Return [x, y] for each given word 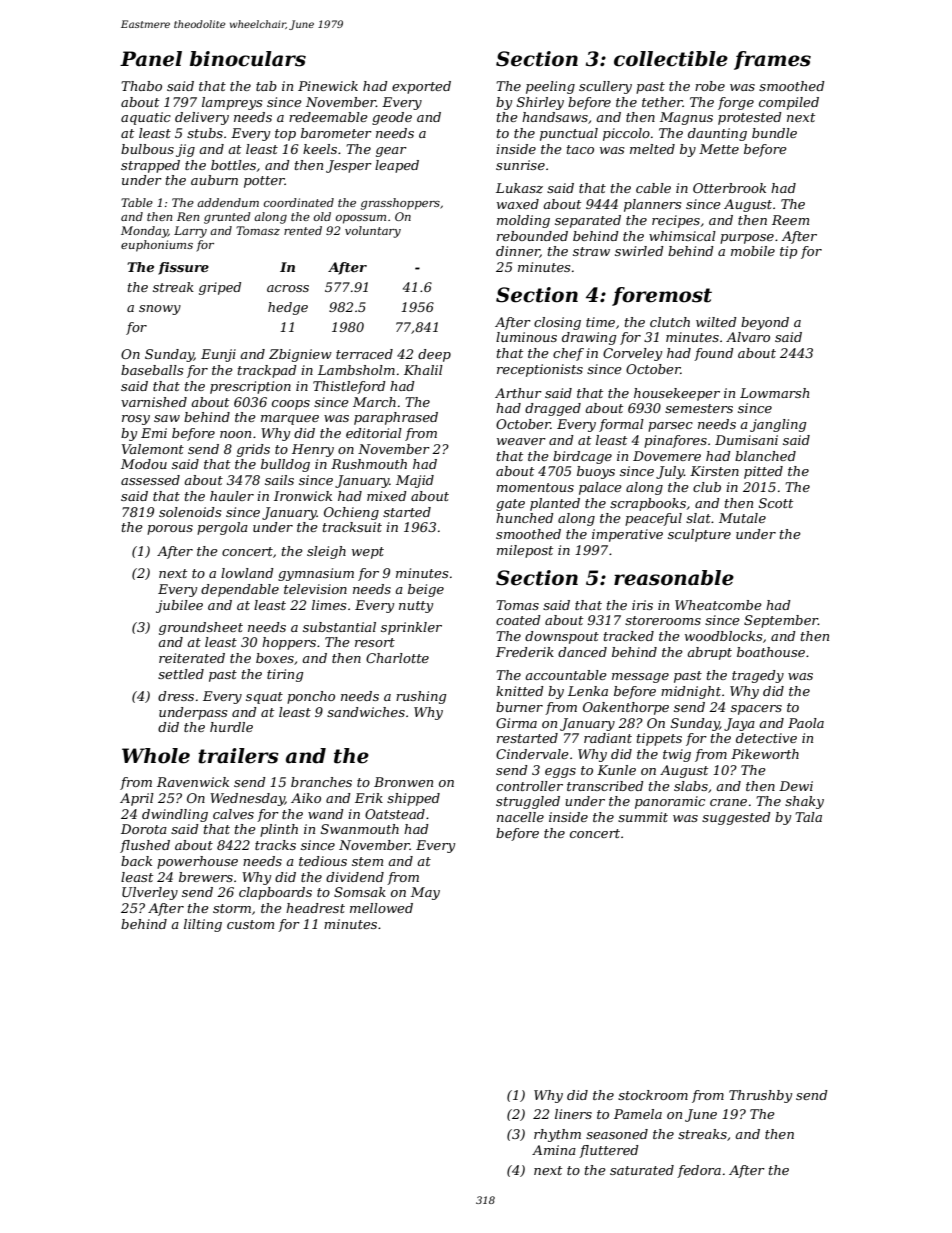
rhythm [557, 1135]
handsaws [555, 117]
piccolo [626, 134]
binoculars [248, 59]
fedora [699, 1171]
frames [772, 60]
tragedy [758, 676]
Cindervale [532, 754]
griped [220, 288]
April [137, 799]
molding [523, 221]
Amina [554, 1150]
